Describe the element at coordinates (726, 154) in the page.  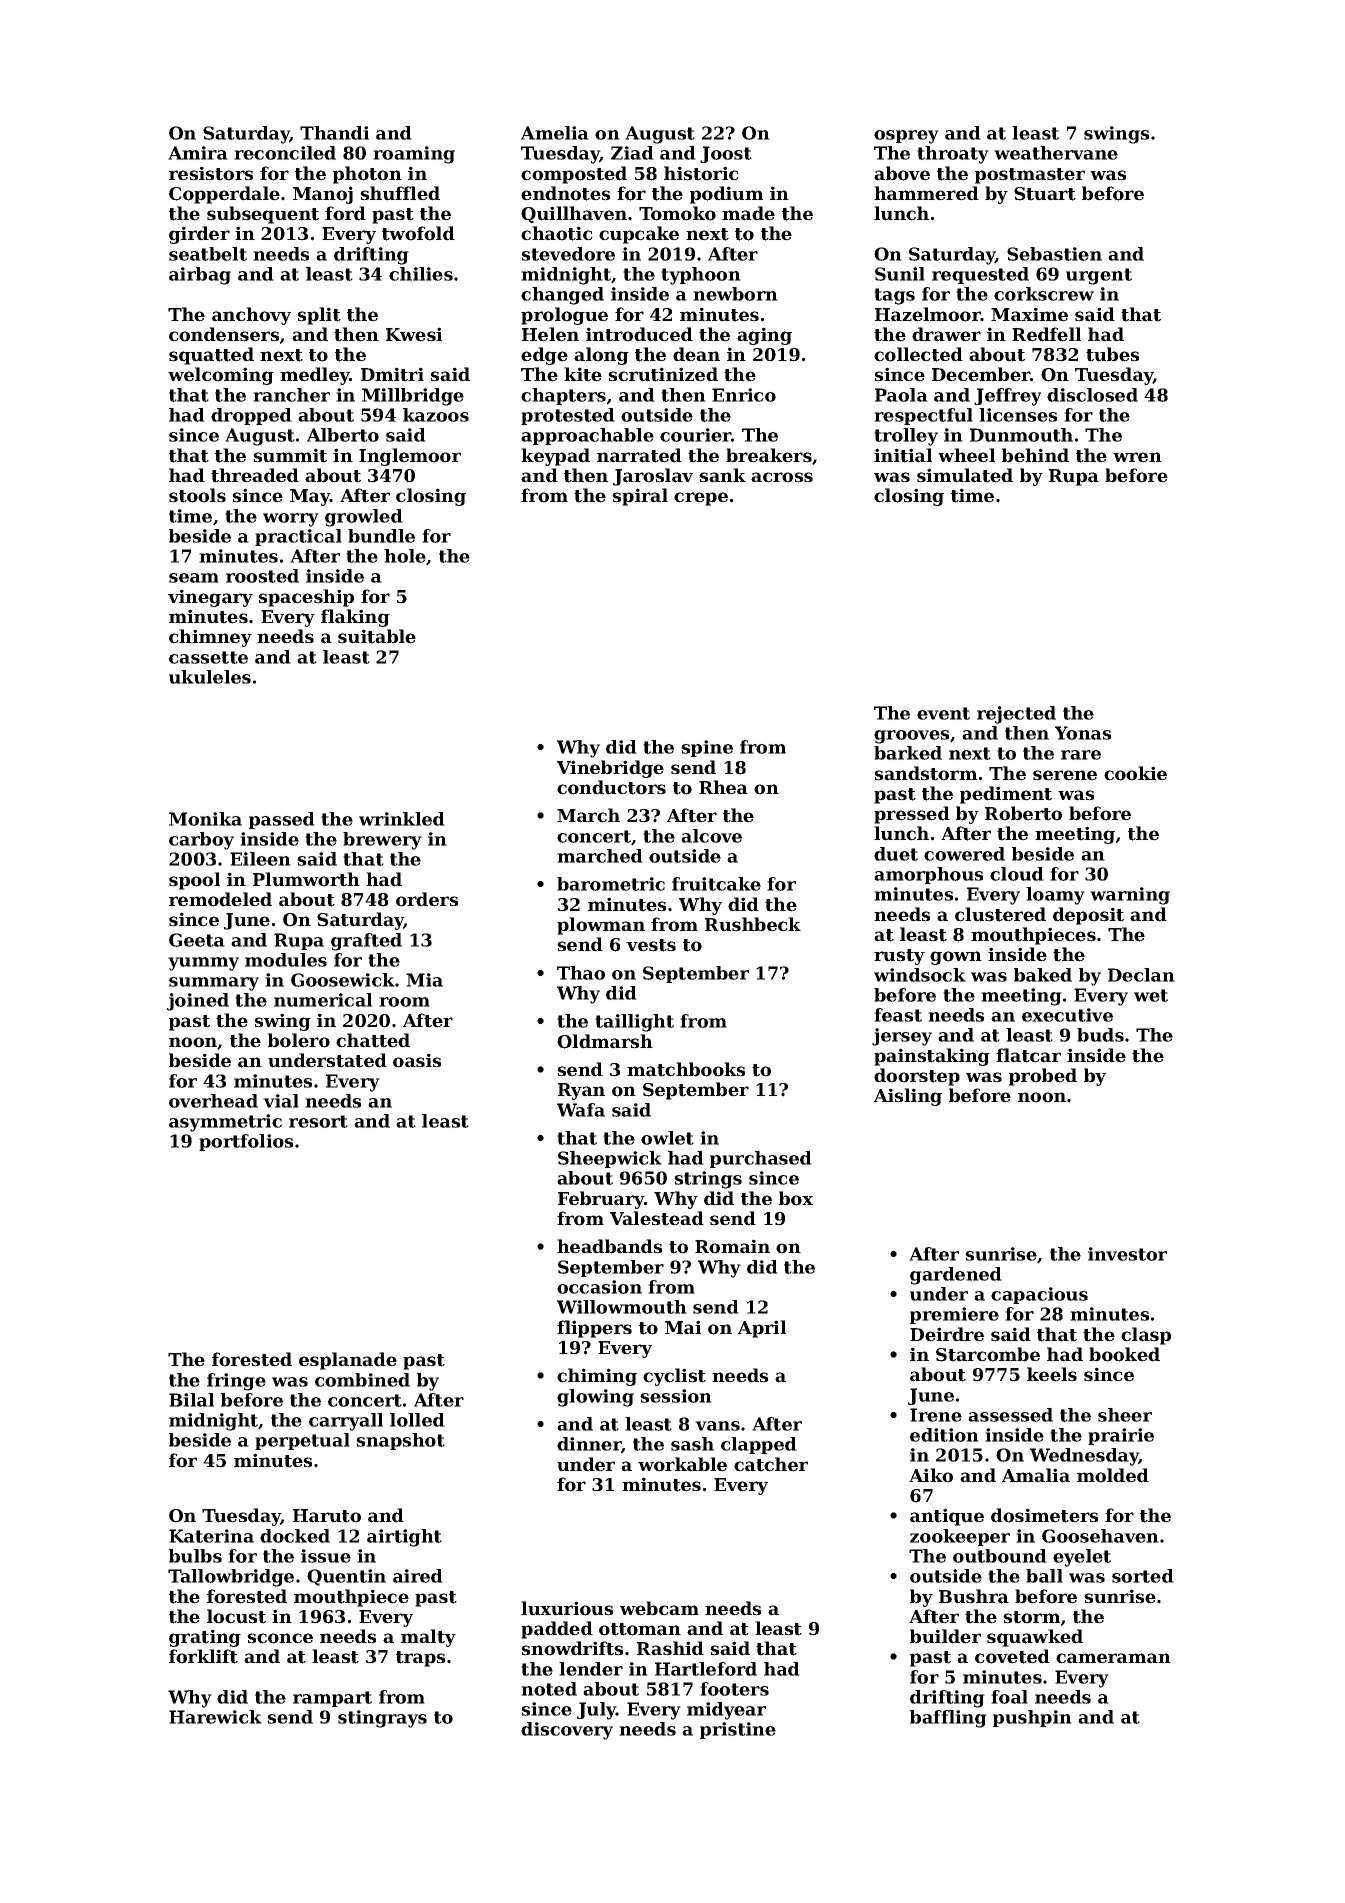
I see `Joost` at that location.
